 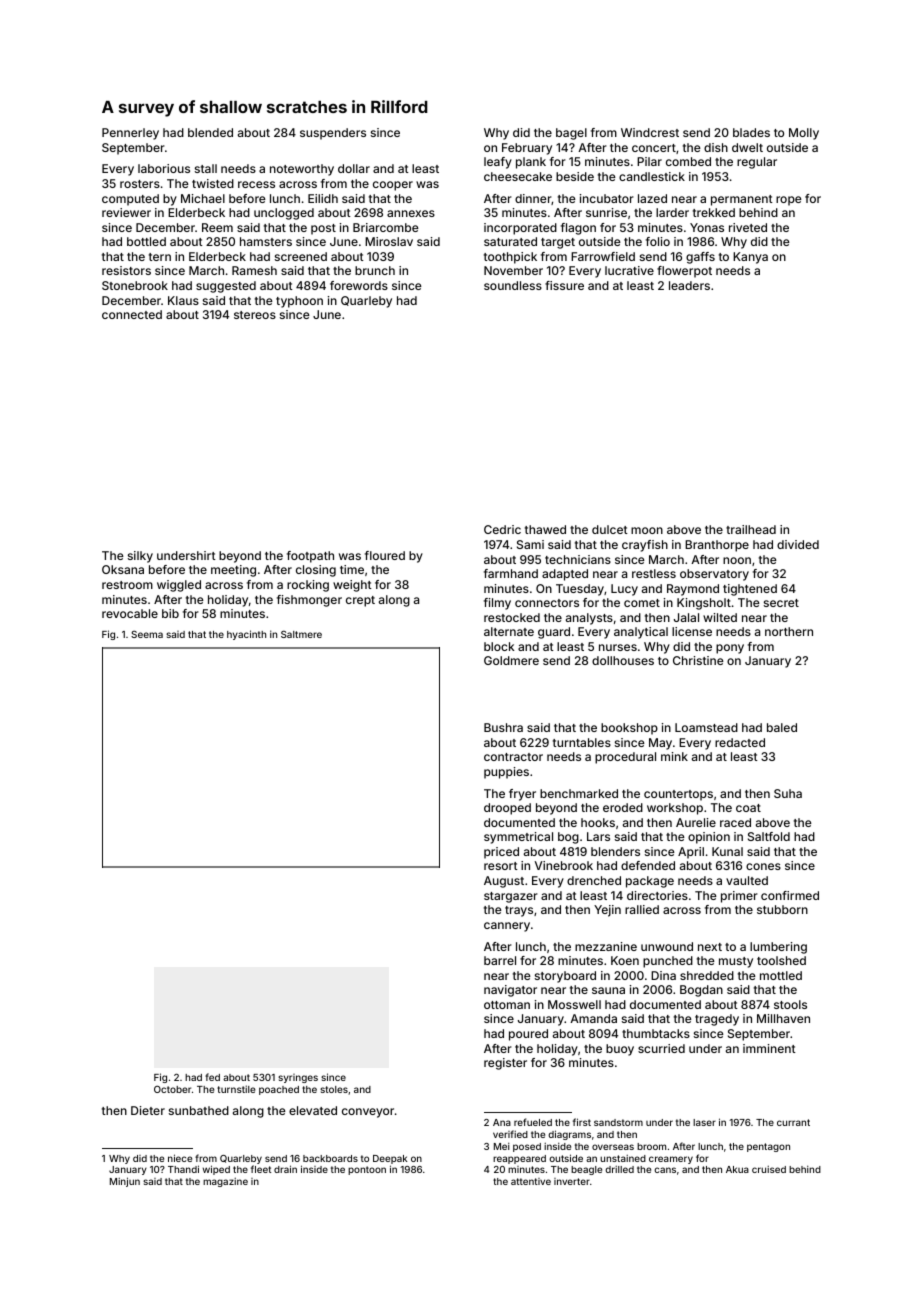 What do you see at coordinates (737, 560) in the page?
I see `noon` at bounding box center [737, 560].
